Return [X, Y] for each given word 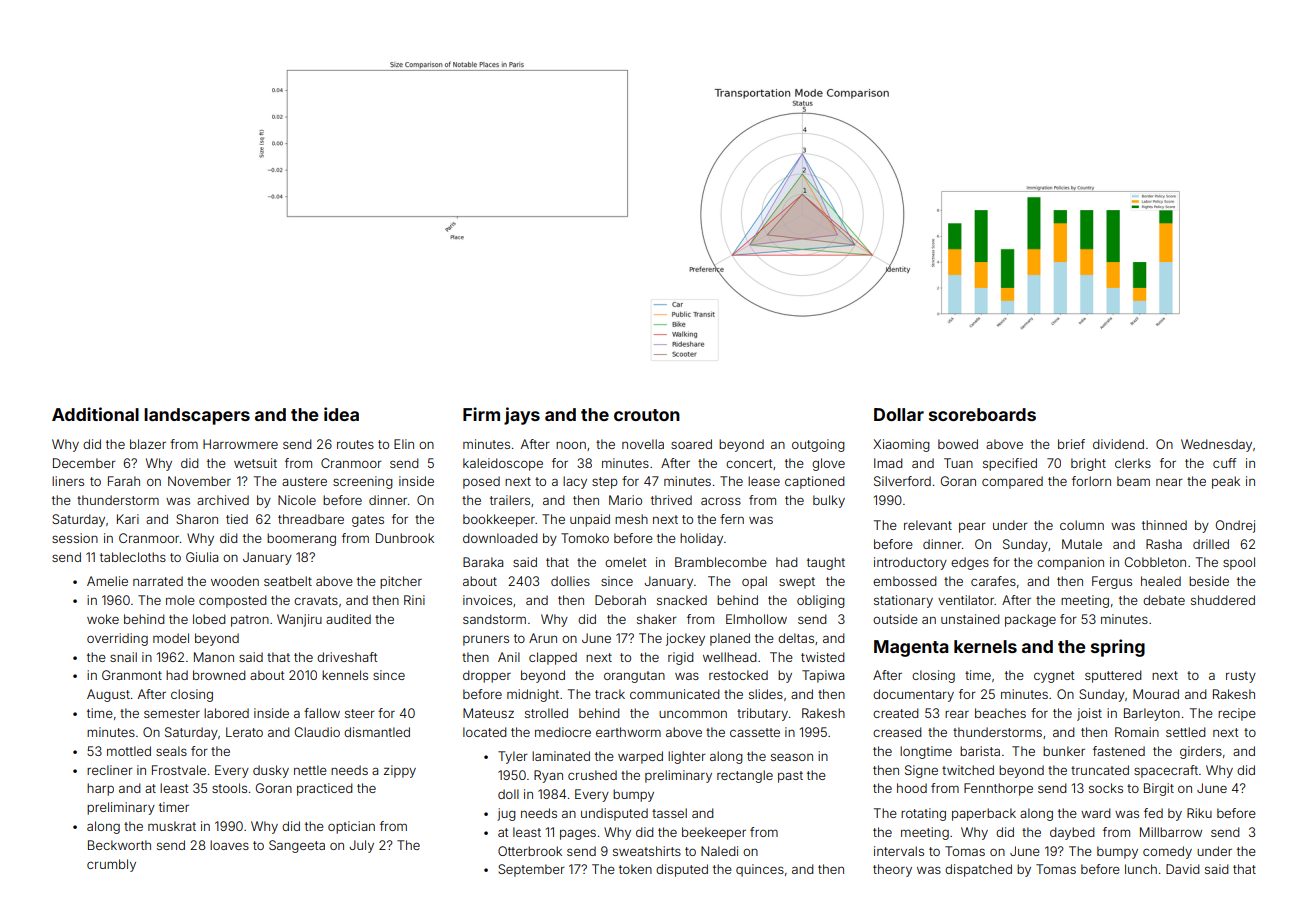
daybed [1072, 833]
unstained [970, 619]
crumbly [111, 865]
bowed [958, 444]
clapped [553, 658]
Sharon [197, 519]
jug [506, 814]
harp [100, 789]
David [1183, 869]
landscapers [197, 416]
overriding [117, 639]
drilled [1211, 544]
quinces [760, 870]
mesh [631, 519]
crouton [647, 415]
